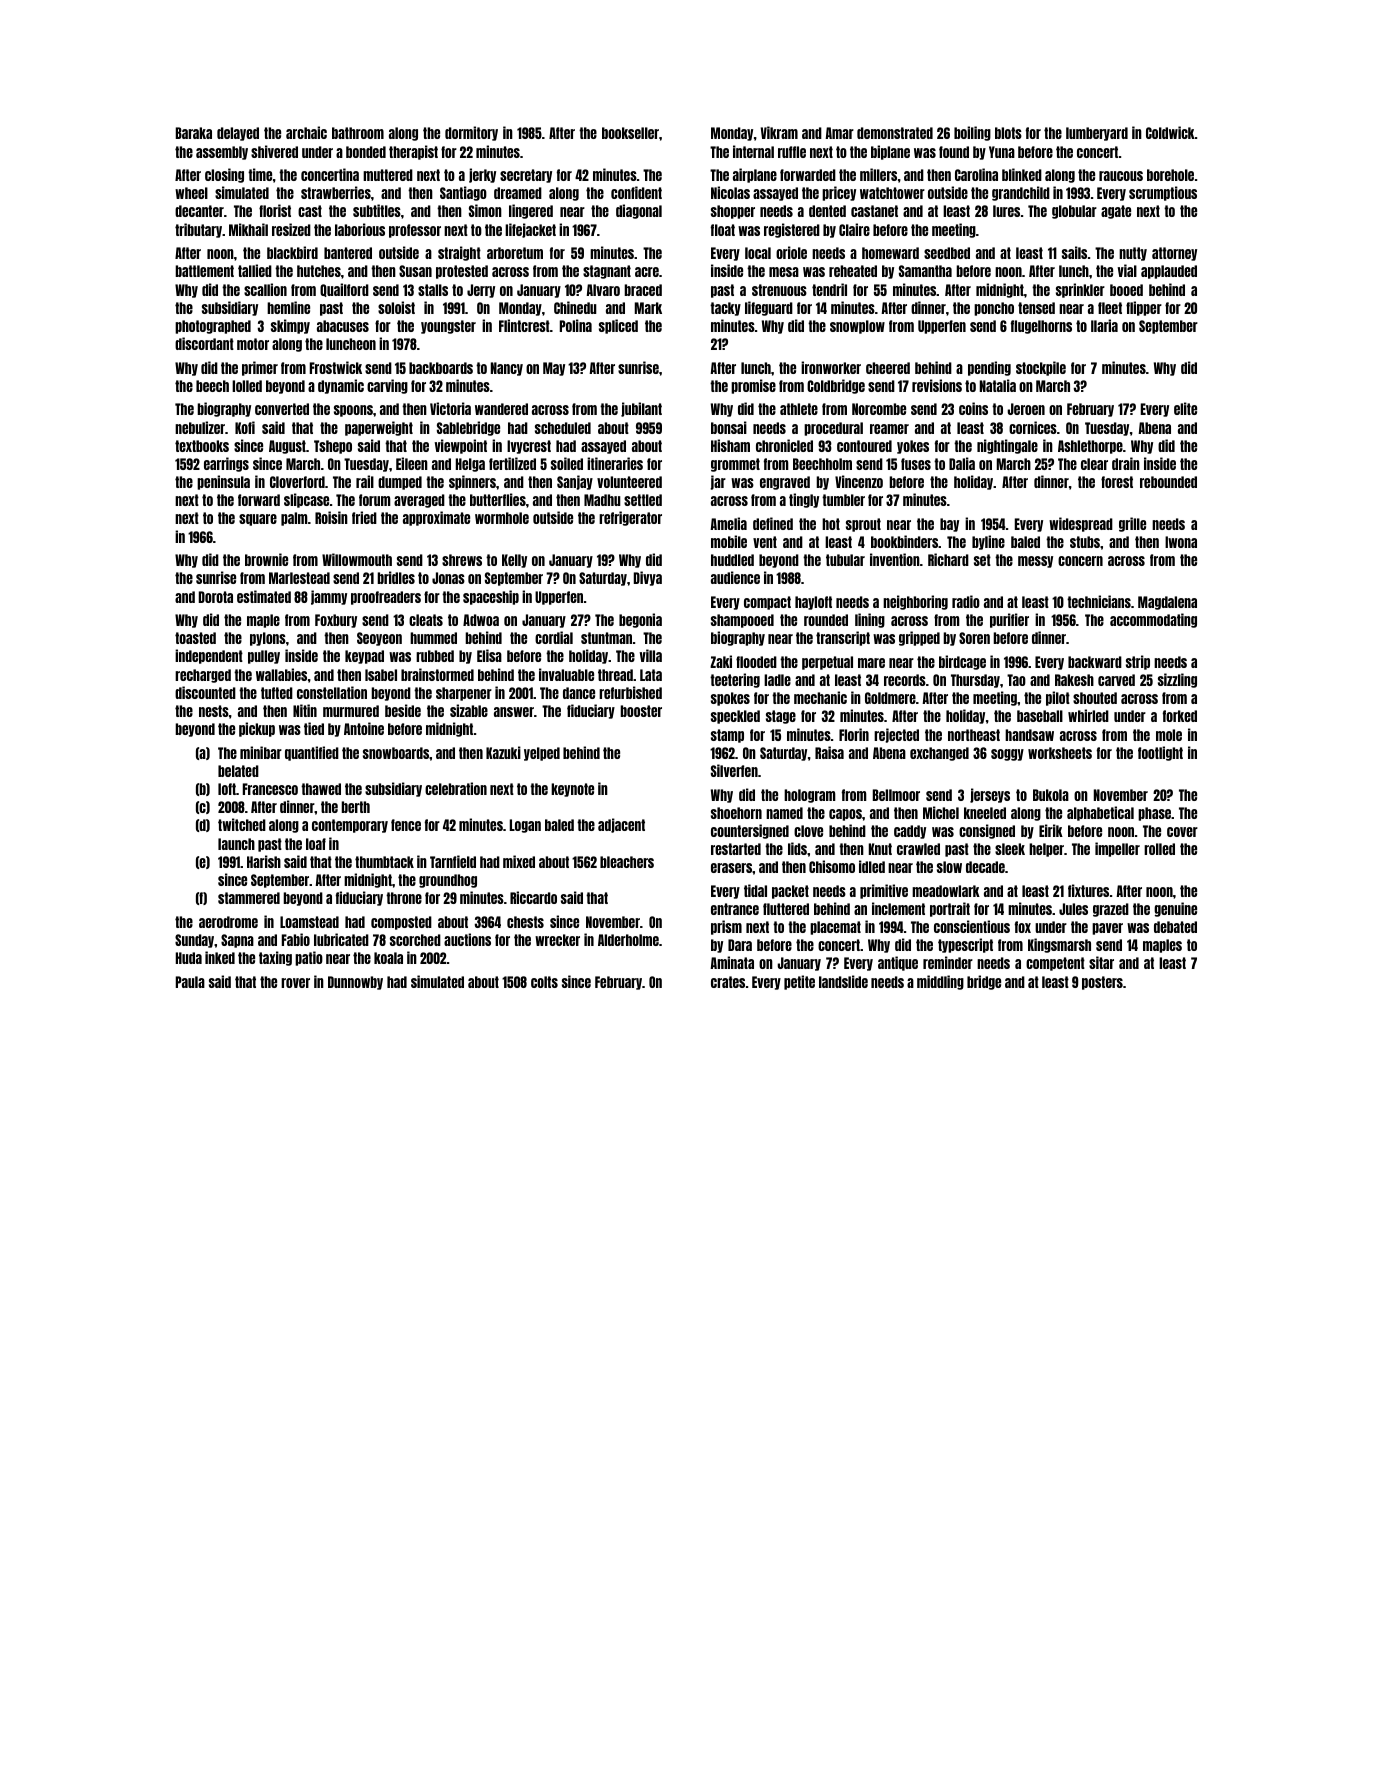  Describe the element at coordinates (728, 982) in the page. I see `crates` at that location.
